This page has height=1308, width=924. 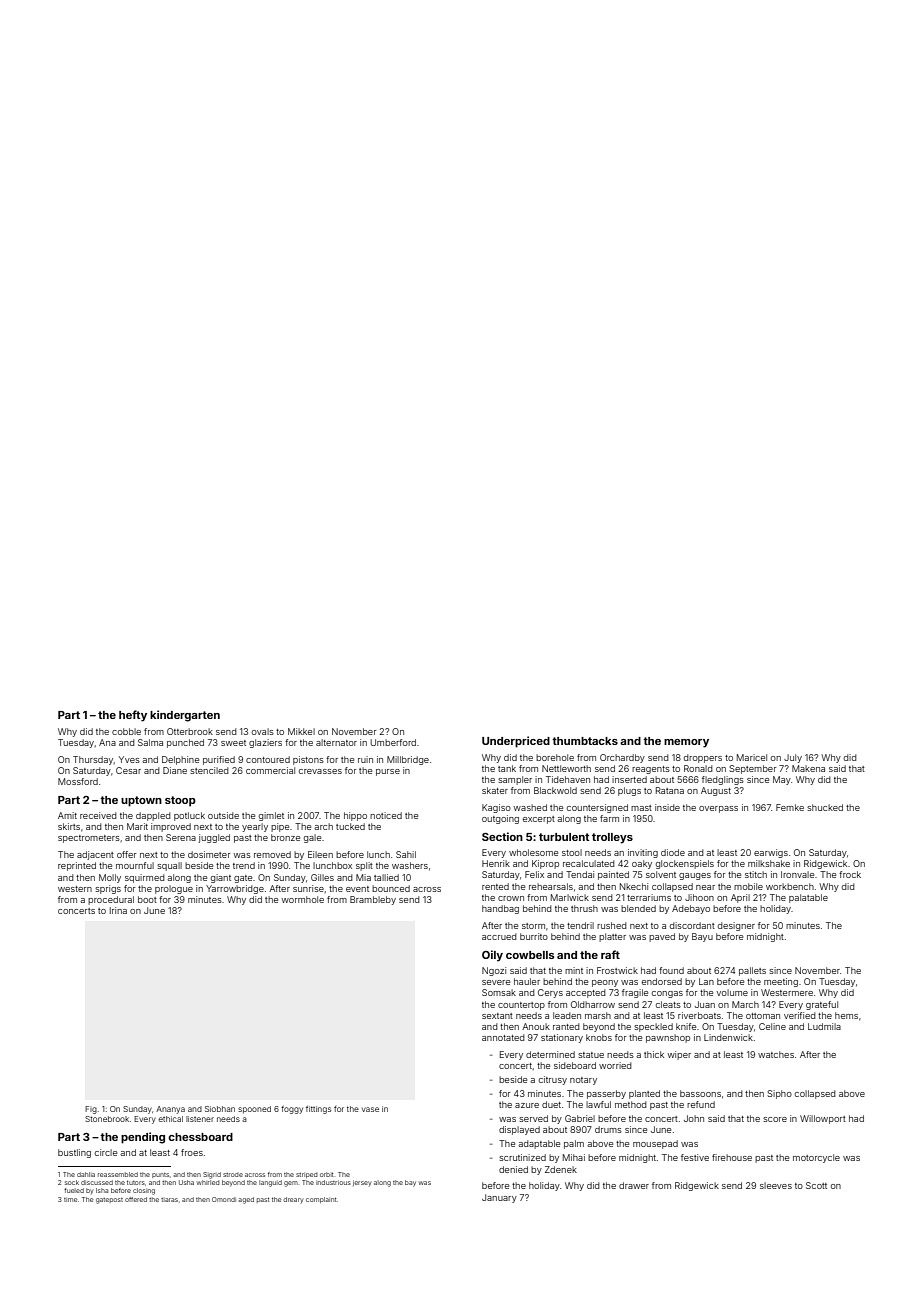 I want to click on complaint, so click(x=321, y=1200).
